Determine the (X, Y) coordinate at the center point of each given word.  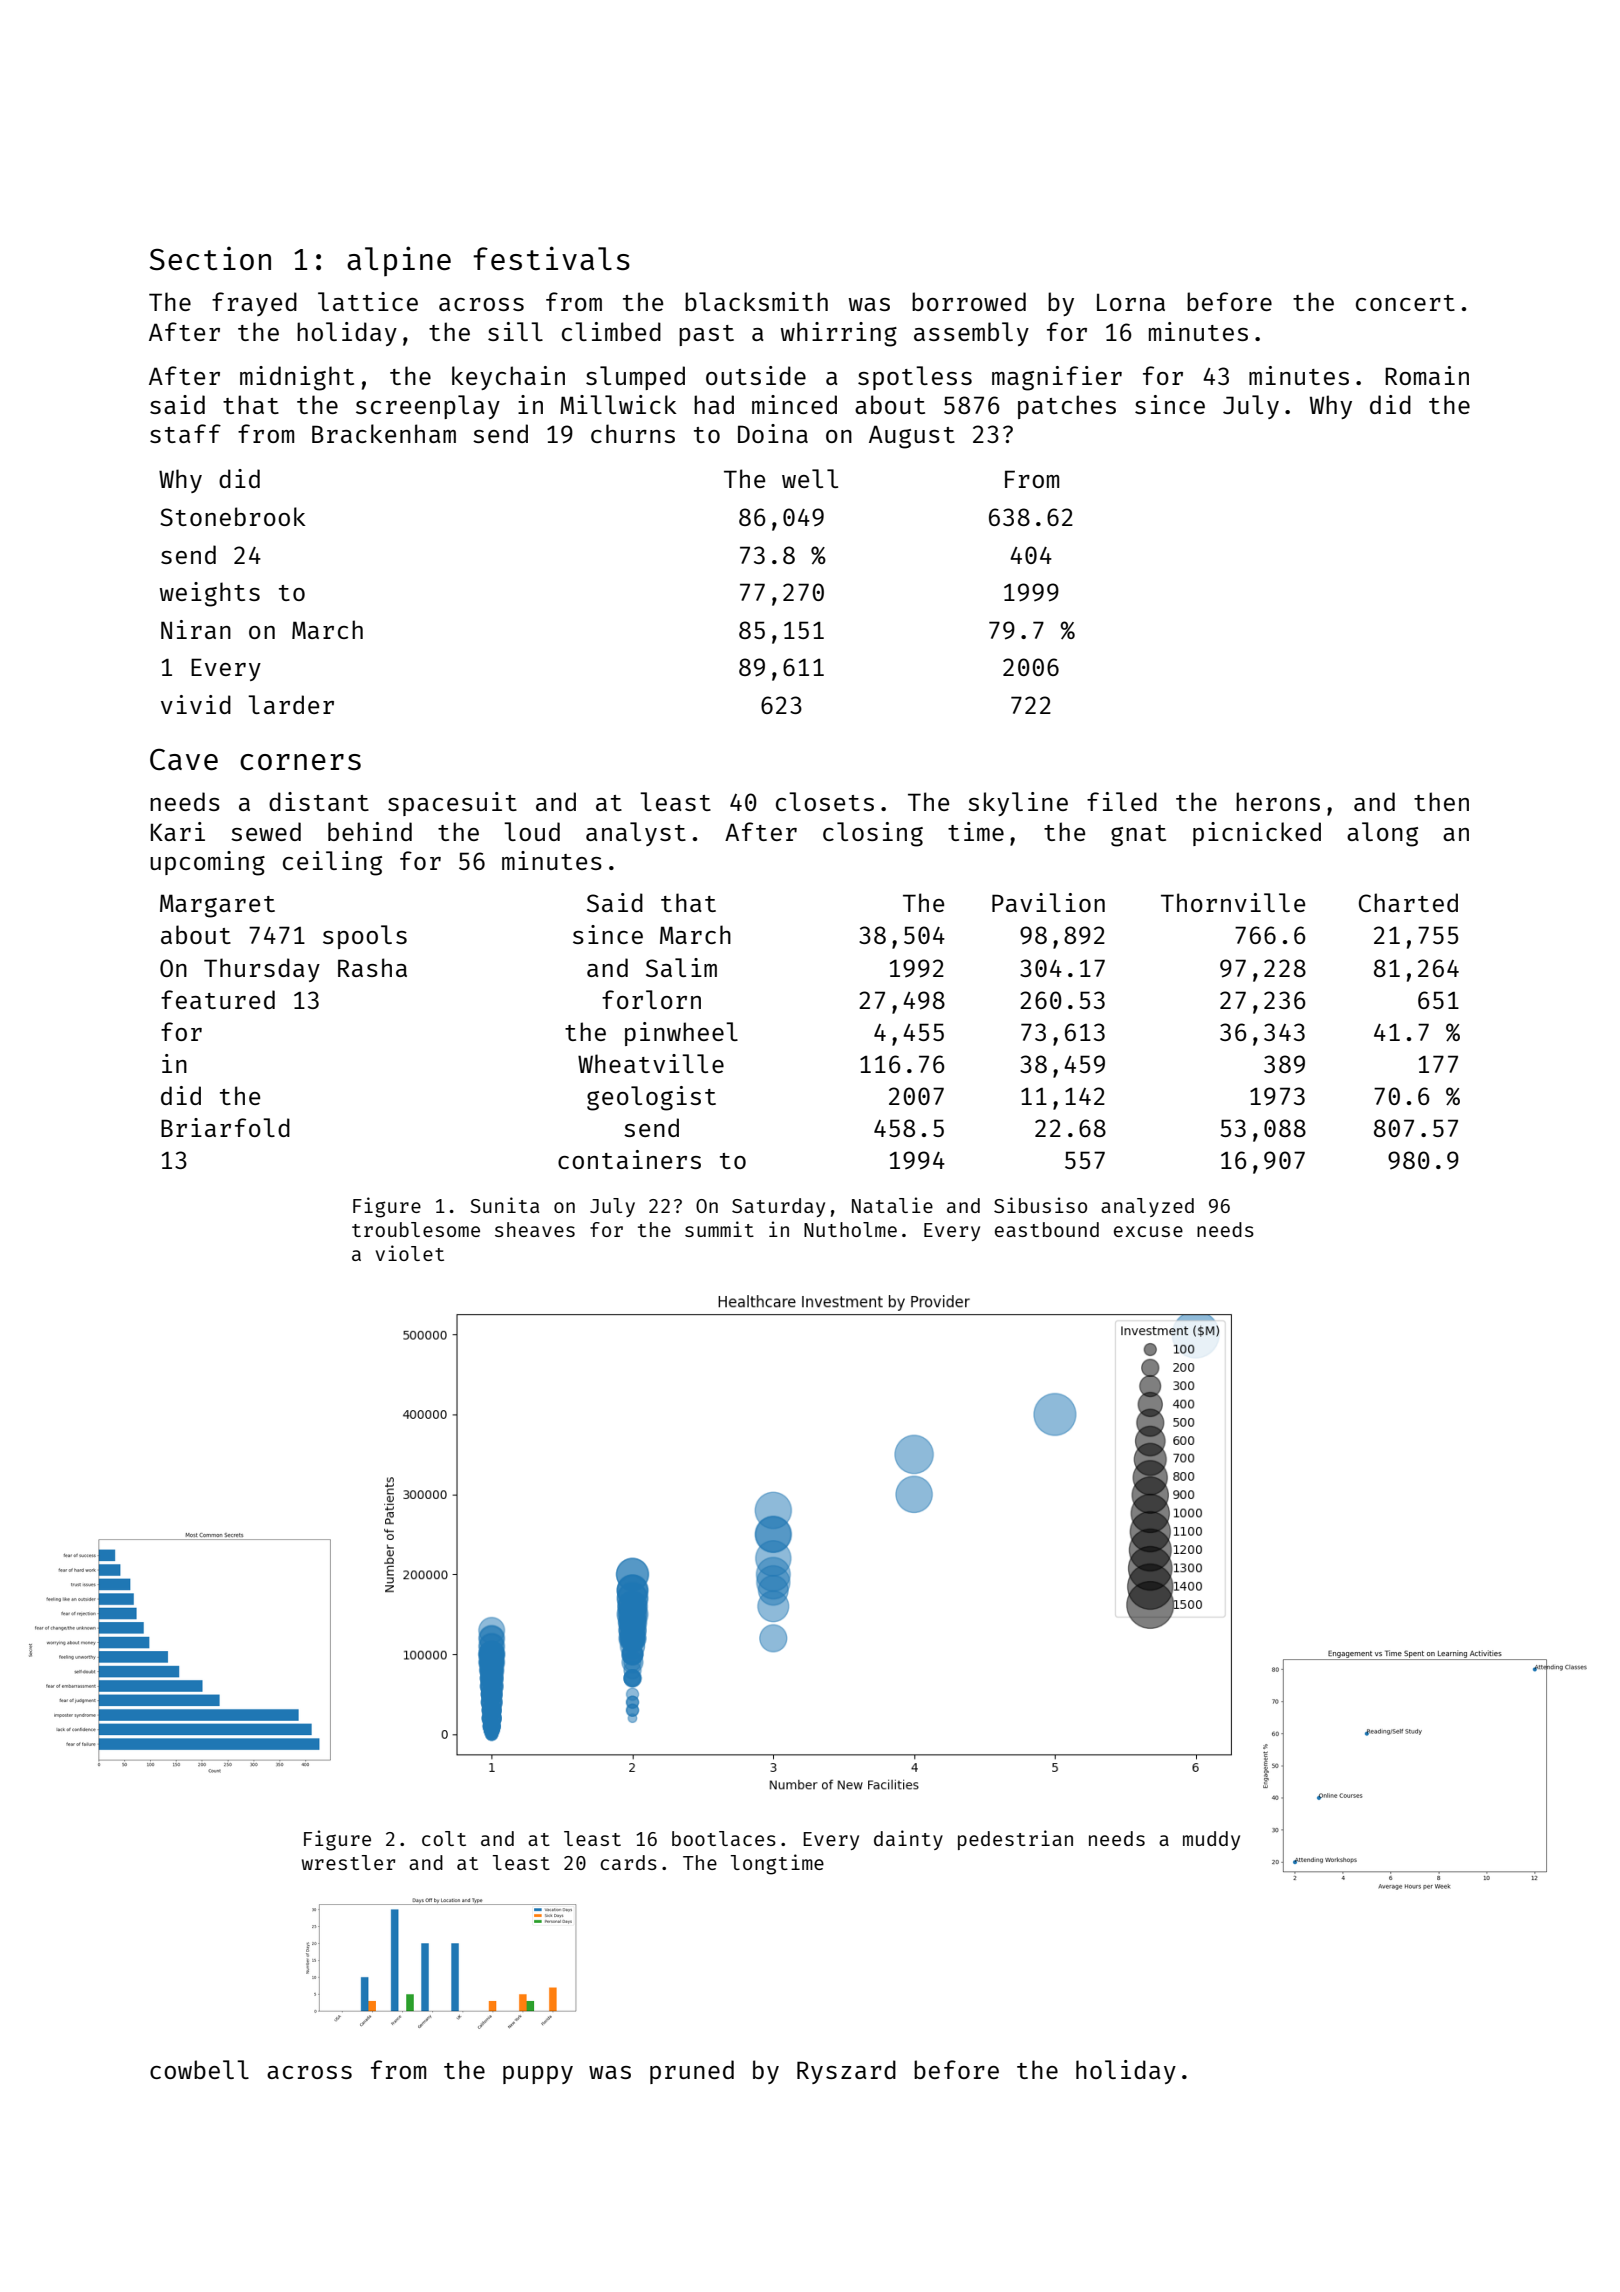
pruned (692, 2072)
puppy (538, 2075)
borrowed (969, 301)
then (1441, 801)
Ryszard (846, 2072)
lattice (368, 301)
